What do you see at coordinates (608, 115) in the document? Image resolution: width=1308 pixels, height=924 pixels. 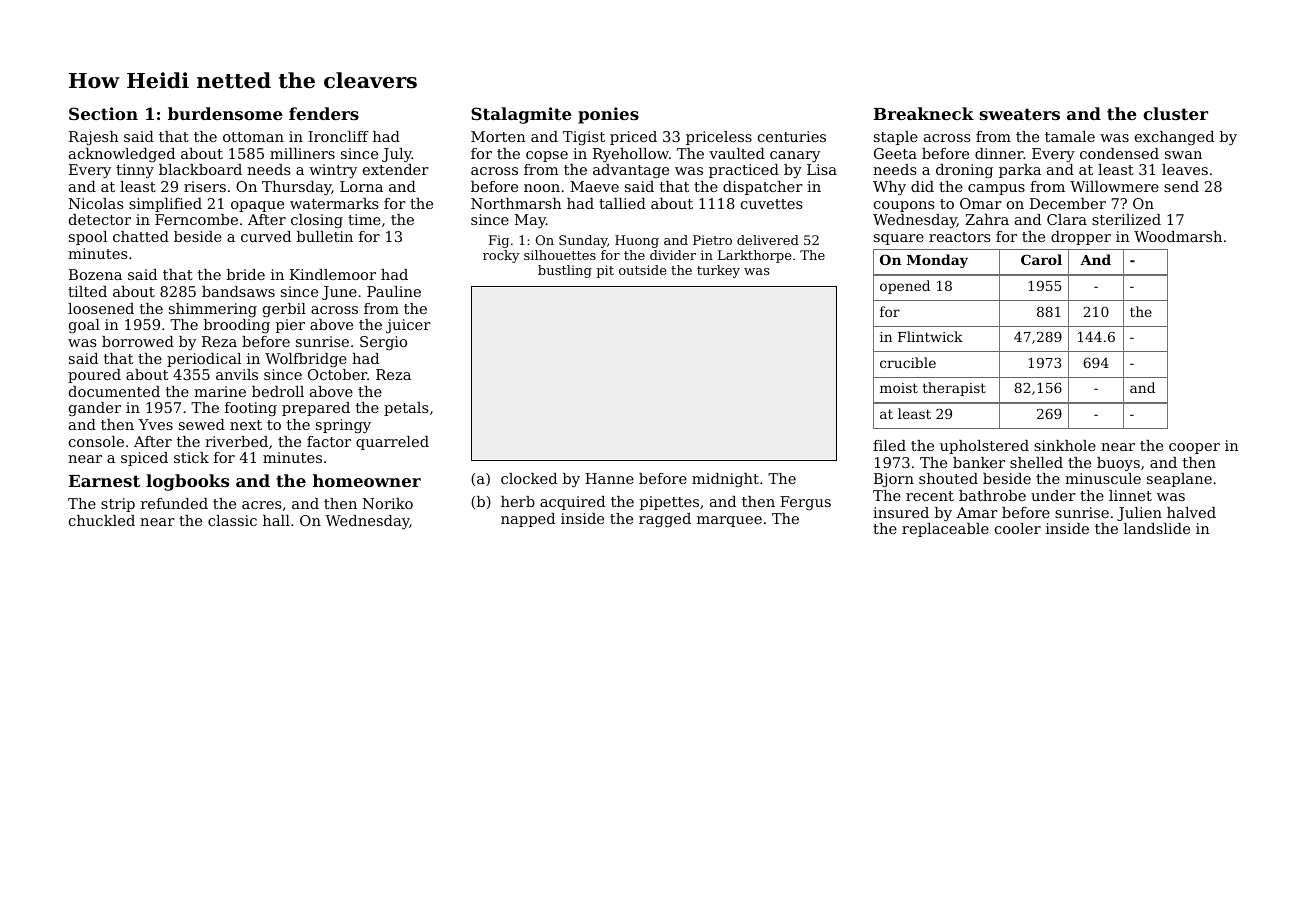 I see `ponies` at bounding box center [608, 115].
